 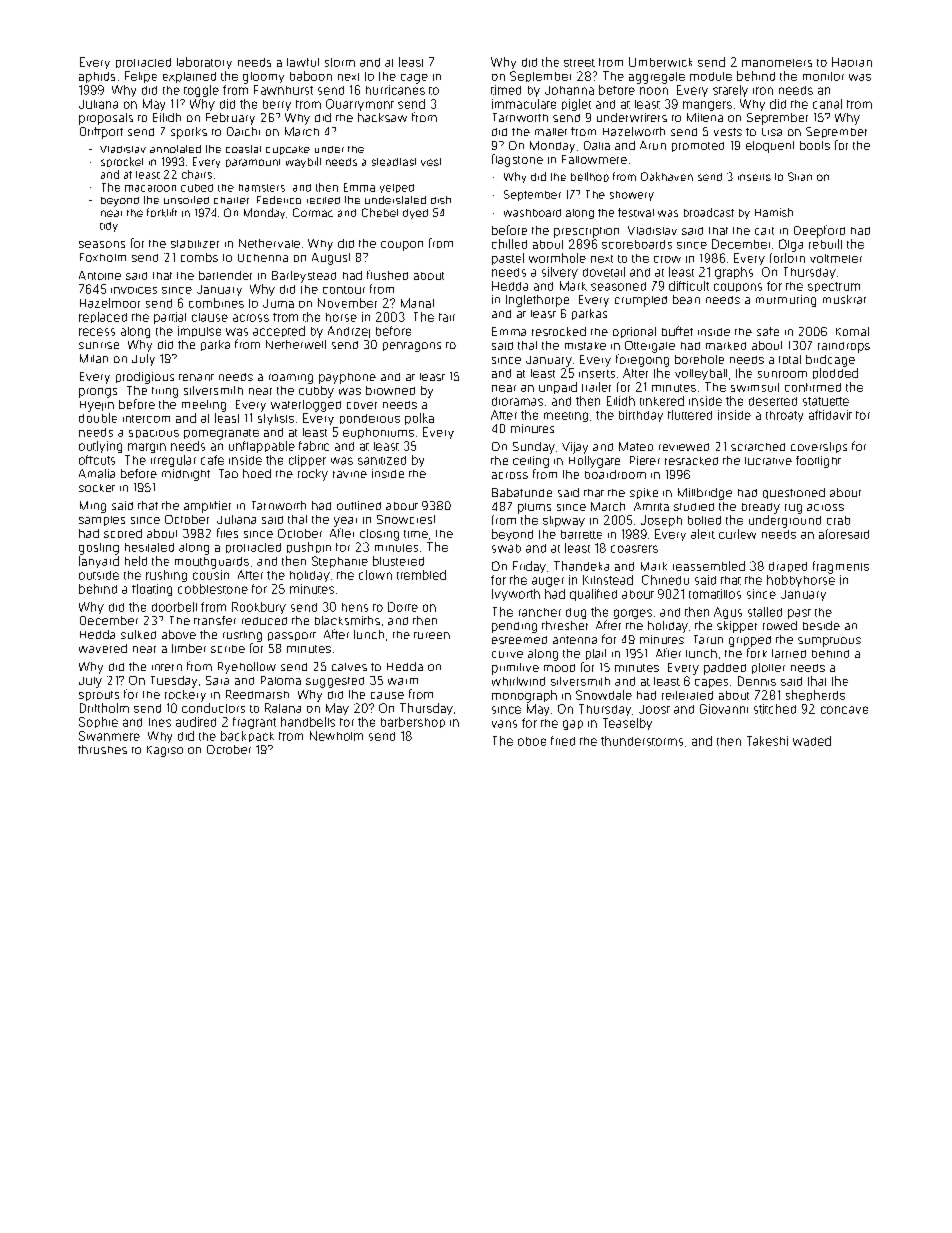 What do you see at coordinates (397, 188) in the screenshot?
I see `yelped` at bounding box center [397, 188].
